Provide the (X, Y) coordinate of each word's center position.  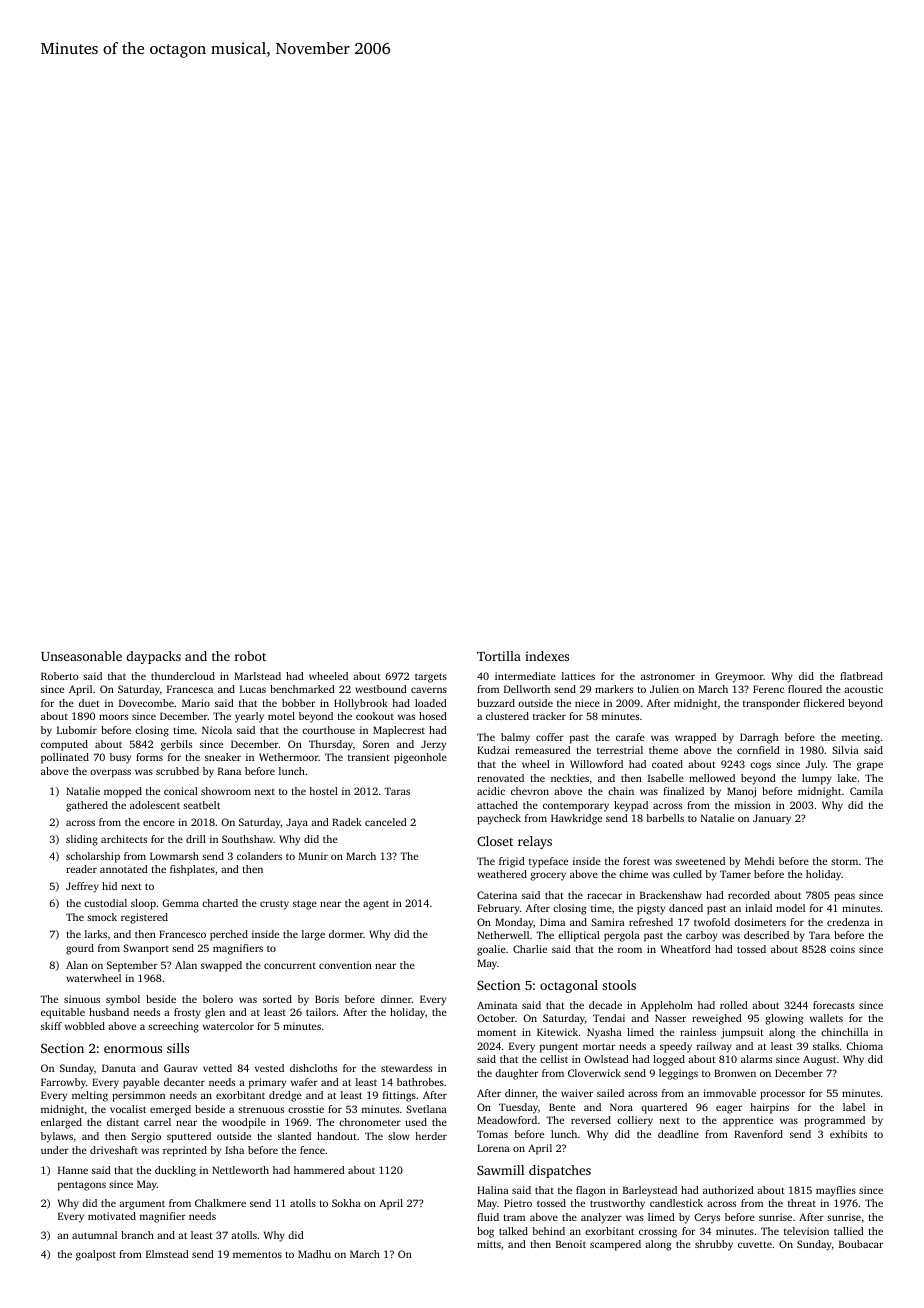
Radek (347, 822)
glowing (784, 1019)
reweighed (717, 1019)
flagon (591, 1191)
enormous (133, 1049)
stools (619, 985)
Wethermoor (289, 757)
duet (89, 703)
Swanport (146, 949)
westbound (381, 689)
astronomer (668, 677)
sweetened (700, 861)
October (496, 1018)
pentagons (82, 1186)
